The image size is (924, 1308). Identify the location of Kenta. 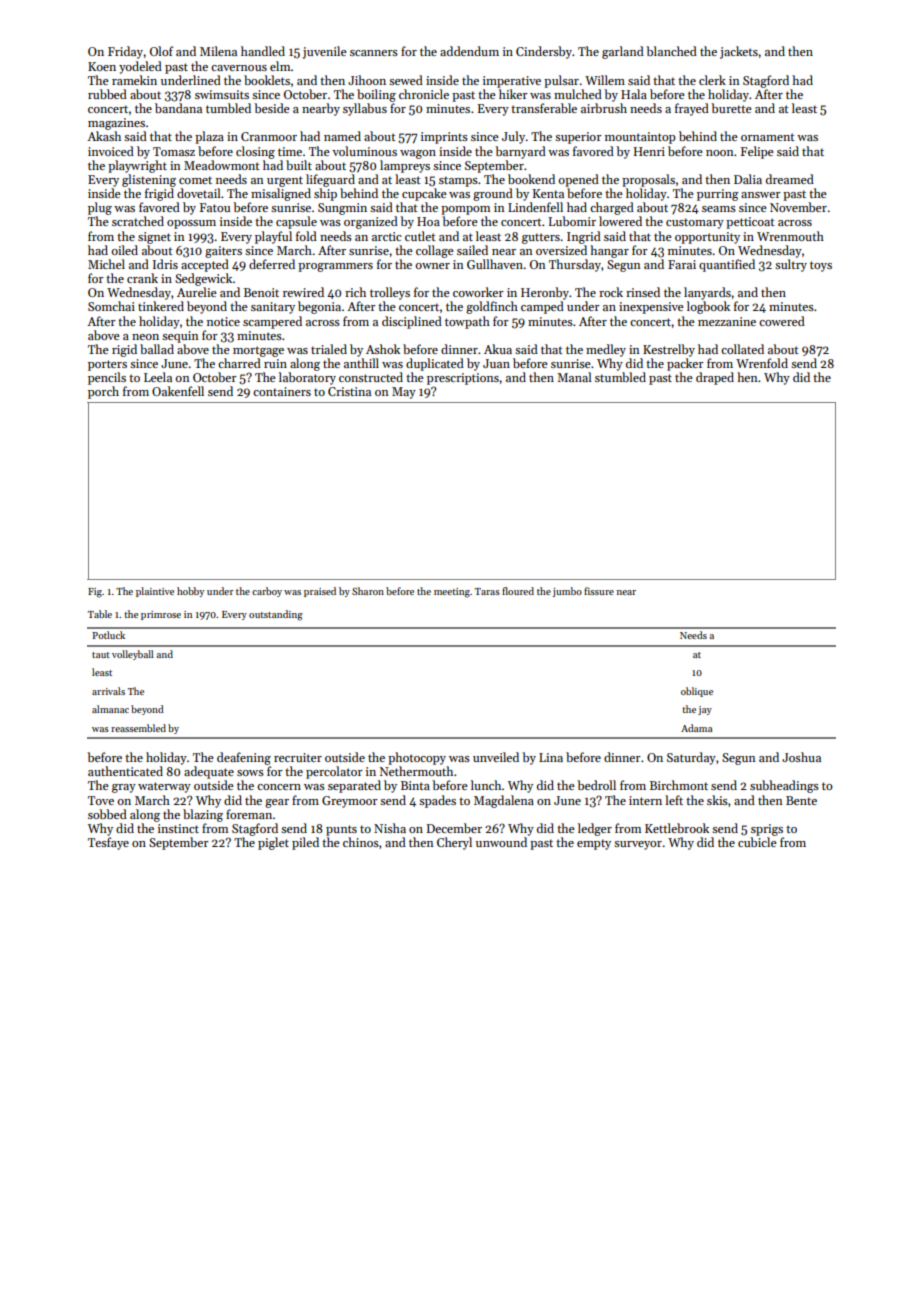
(548, 193).
